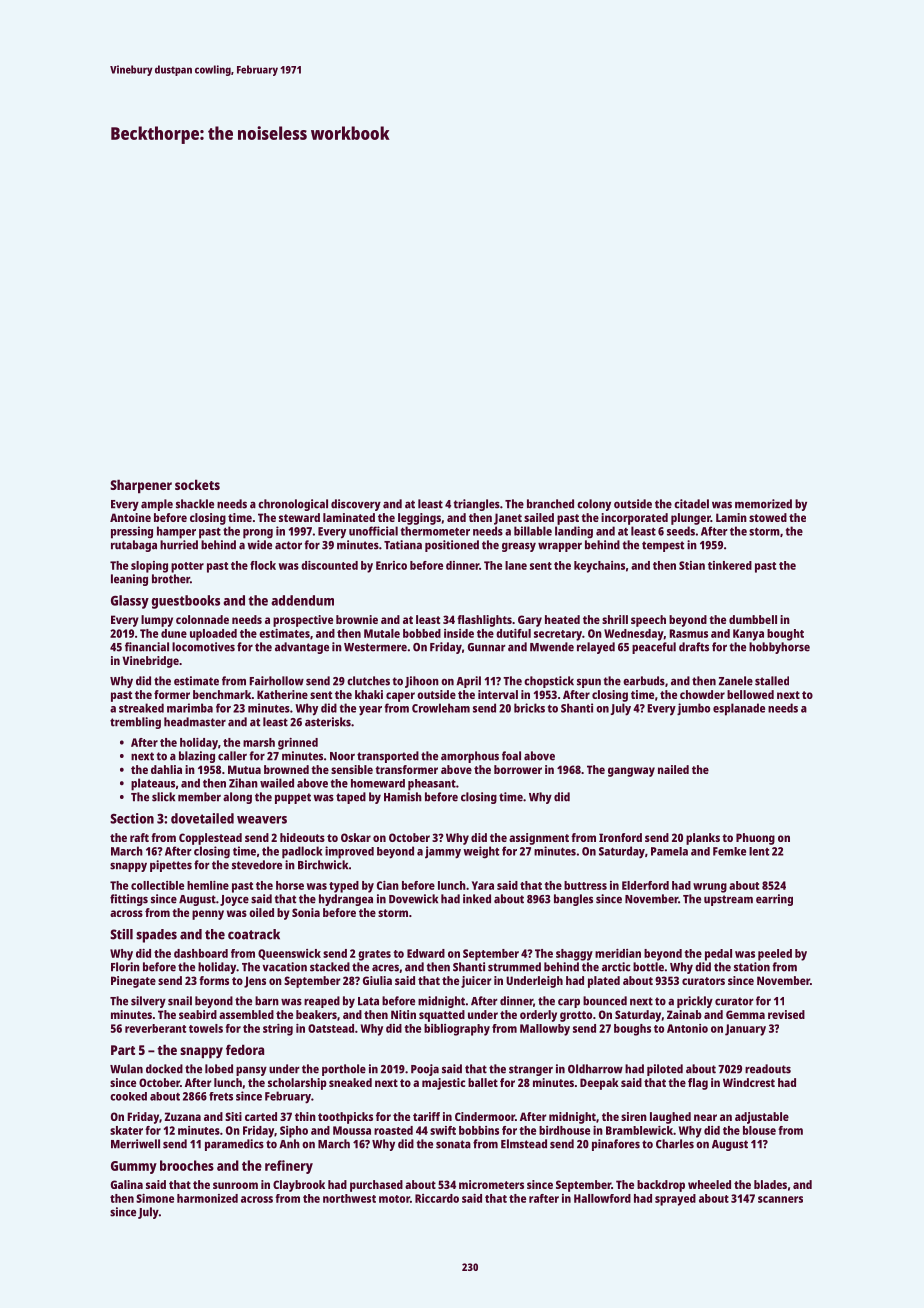 This screenshot has width=924, height=1308. I want to click on citadel, so click(691, 504).
